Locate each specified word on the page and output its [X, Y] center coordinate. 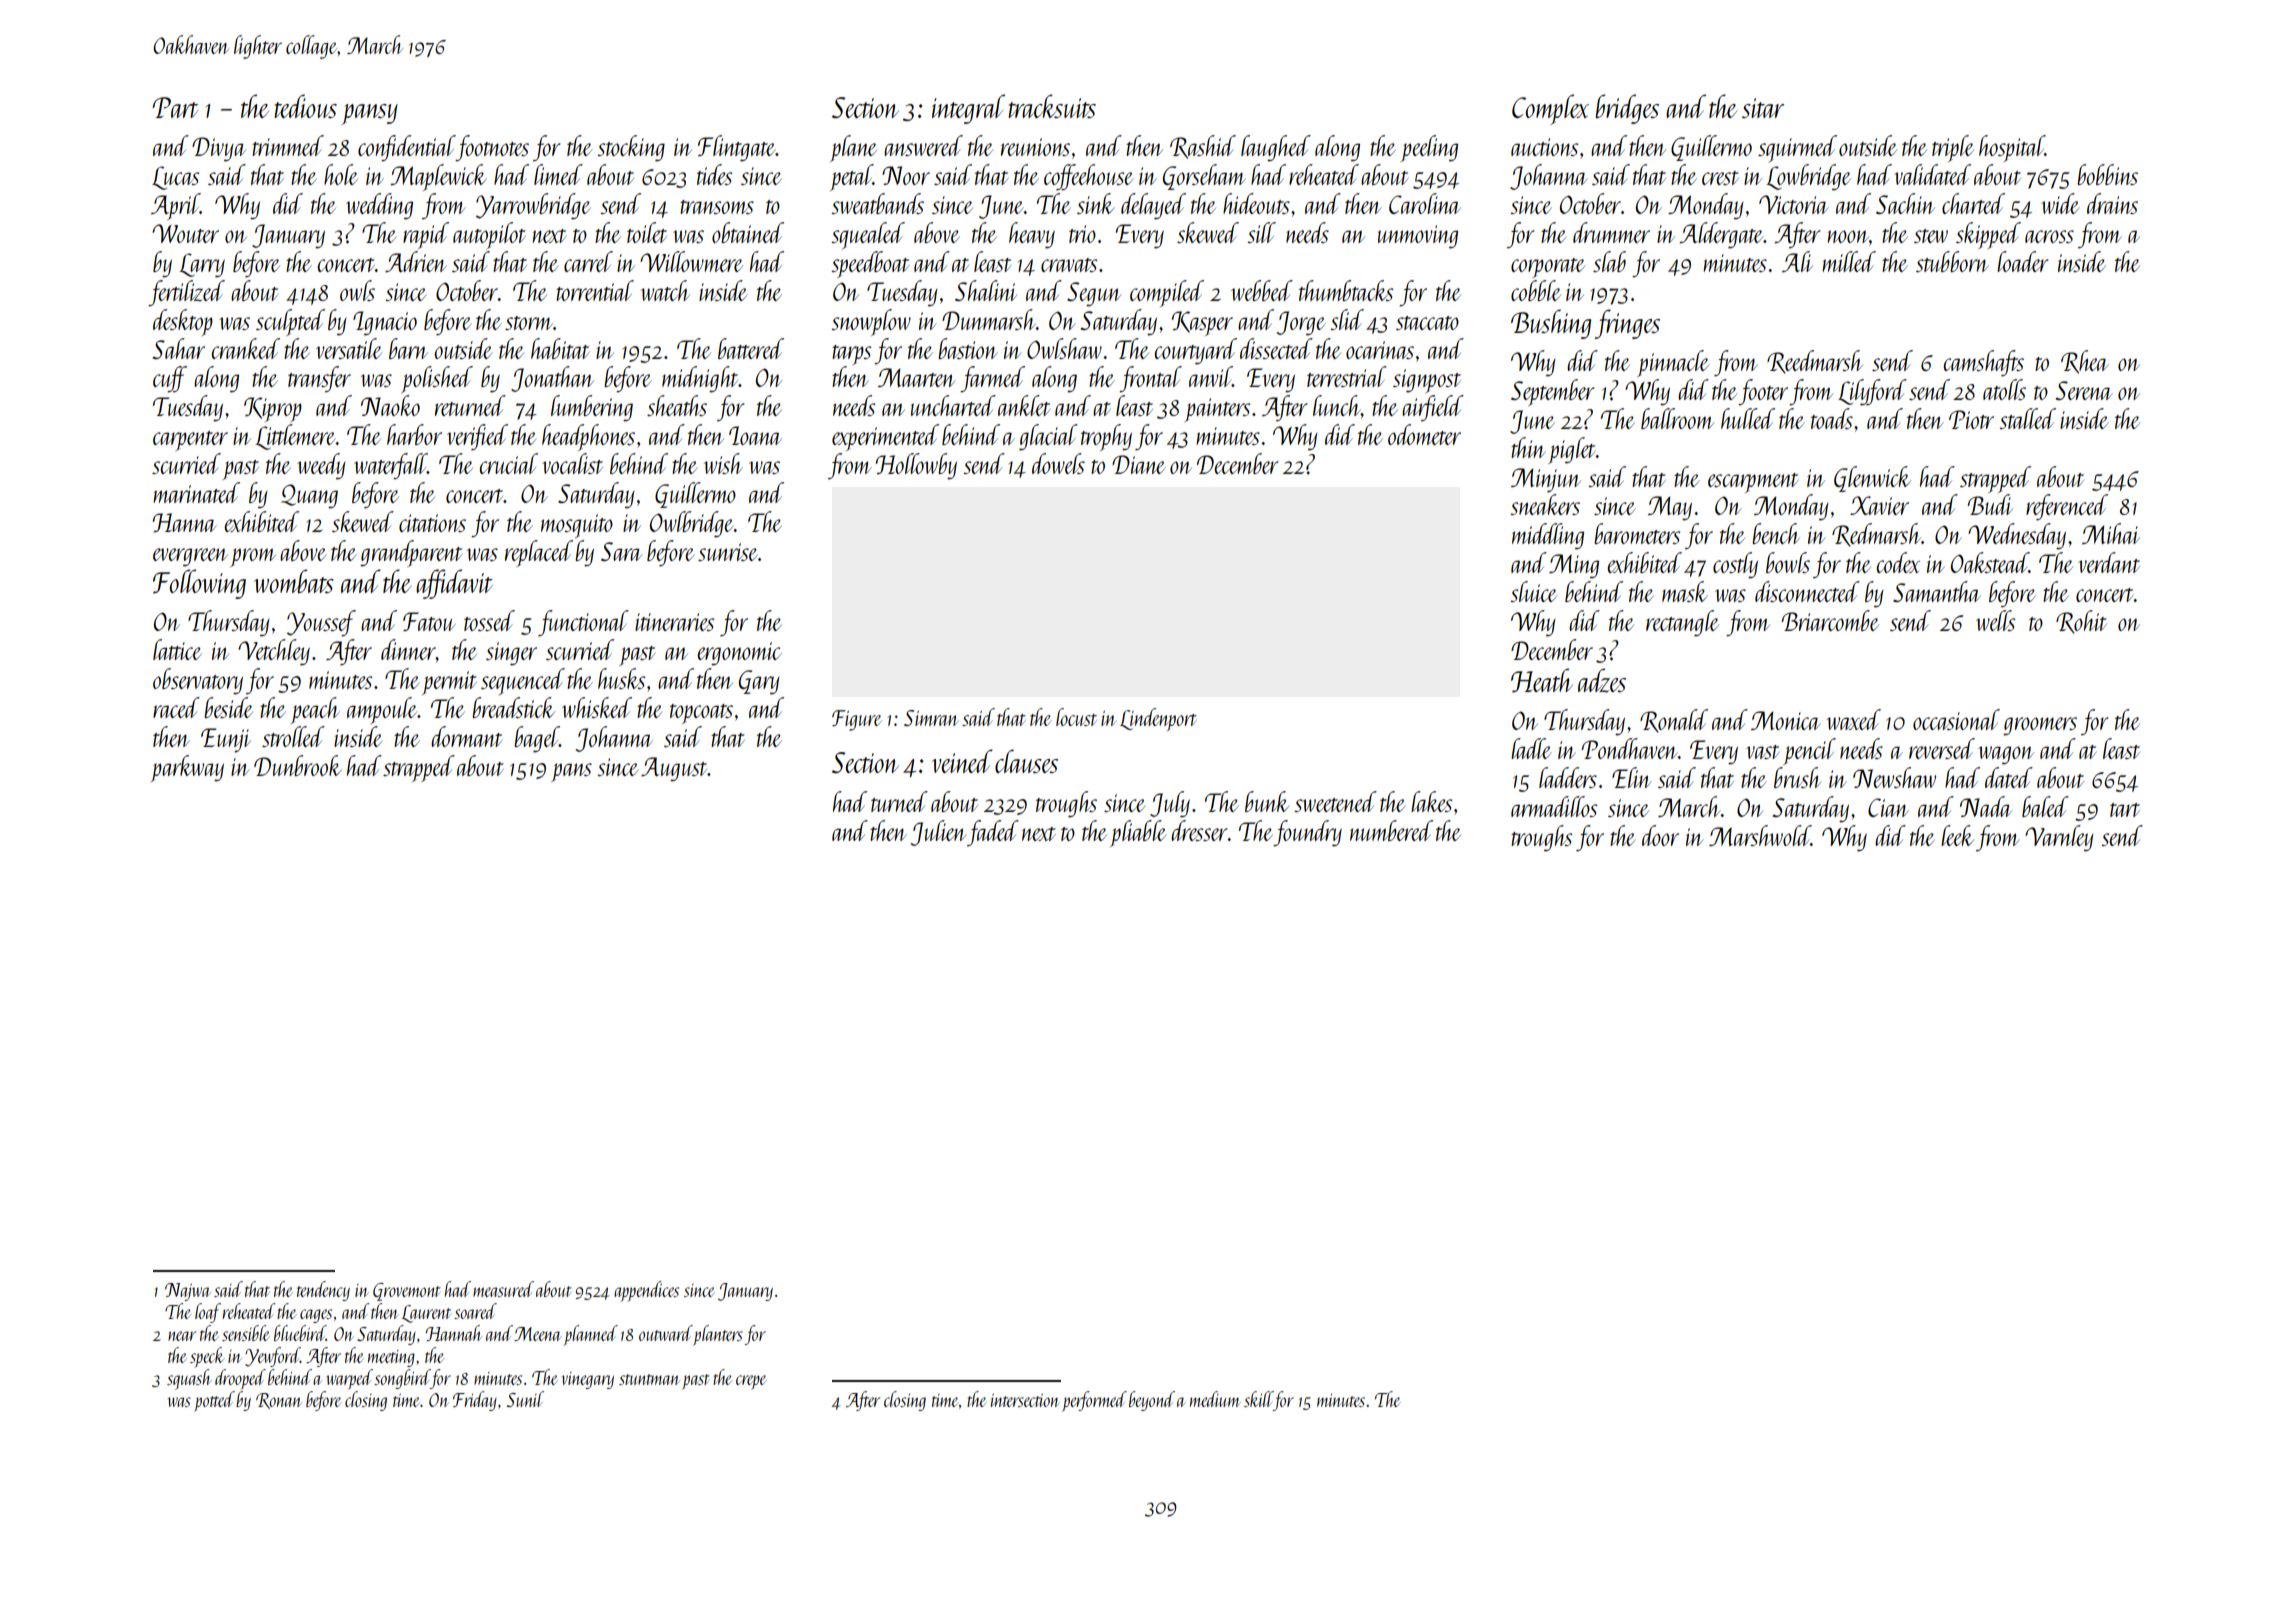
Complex [1550, 109]
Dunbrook [298, 765]
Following [199, 584]
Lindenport [1158, 719]
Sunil [525, 1399]
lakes [1431, 801]
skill [1258, 1399]
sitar [1763, 108]
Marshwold [1760, 835]
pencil [1809, 751]
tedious [305, 106]
